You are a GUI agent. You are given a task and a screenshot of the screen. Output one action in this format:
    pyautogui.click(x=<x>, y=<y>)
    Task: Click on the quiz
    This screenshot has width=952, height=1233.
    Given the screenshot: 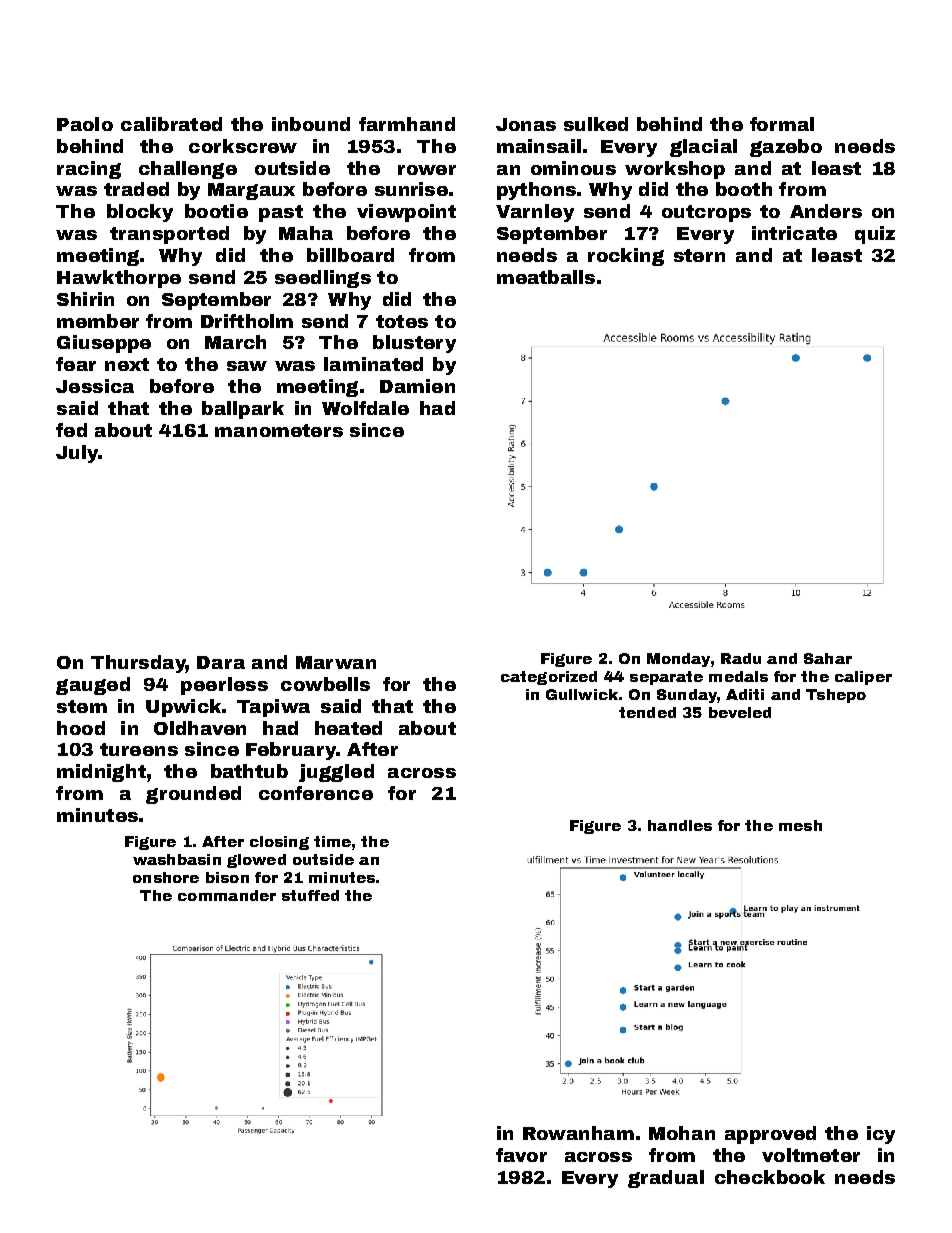 What is the action you would take?
    pyautogui.click(x=875, y=235)
